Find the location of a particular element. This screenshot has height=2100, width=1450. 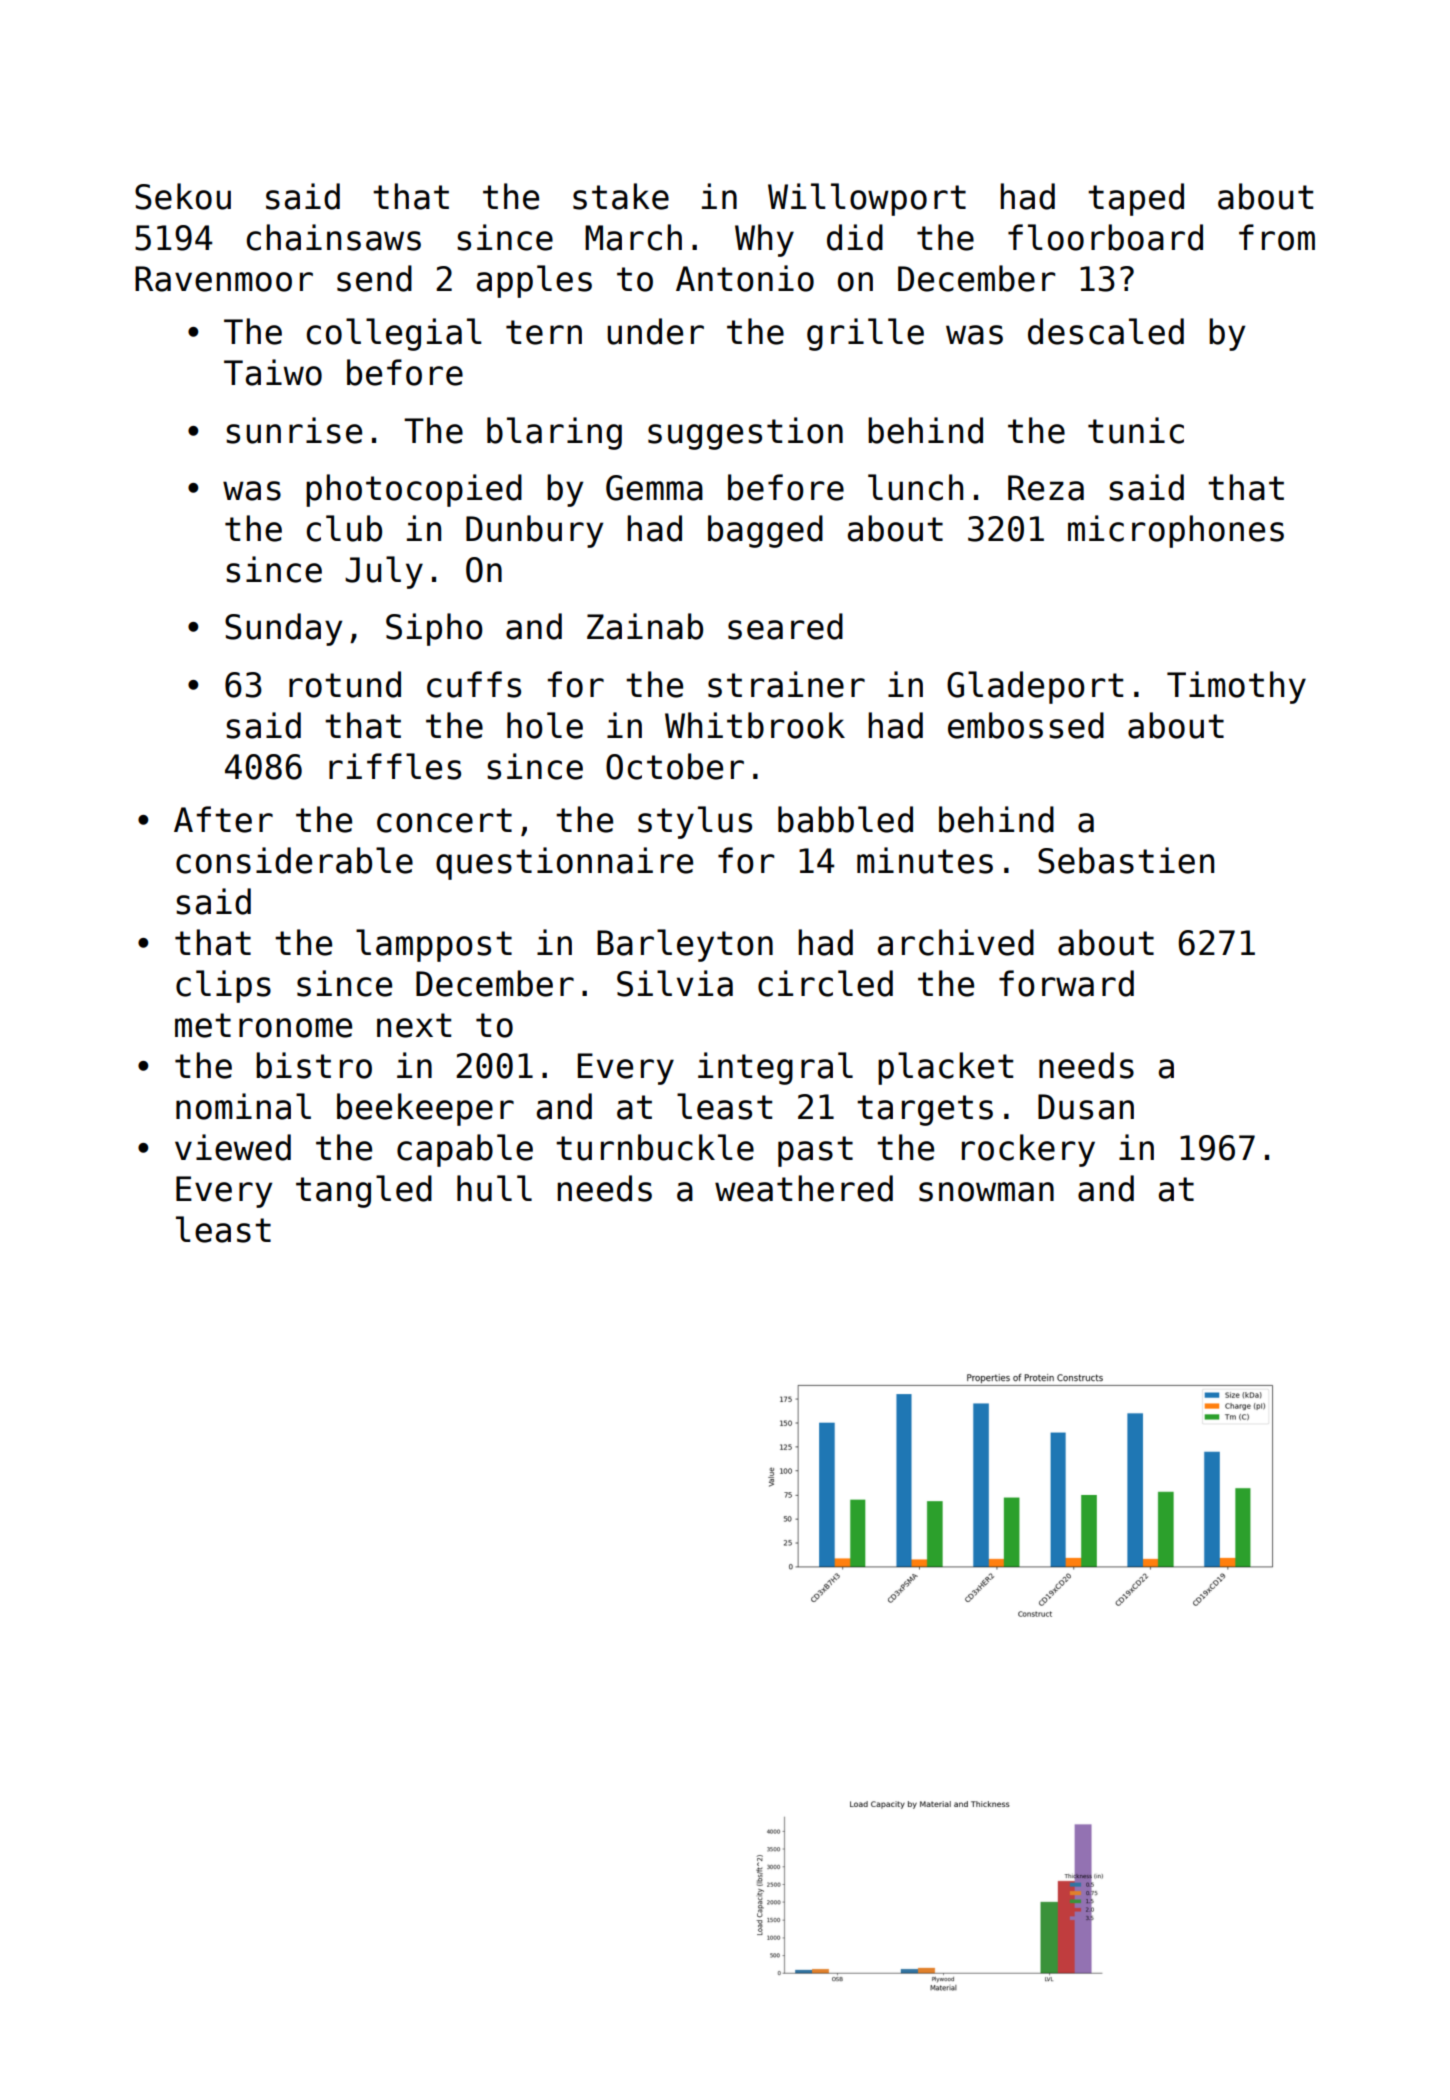

tangled is located at coordinates (364, 1191).
